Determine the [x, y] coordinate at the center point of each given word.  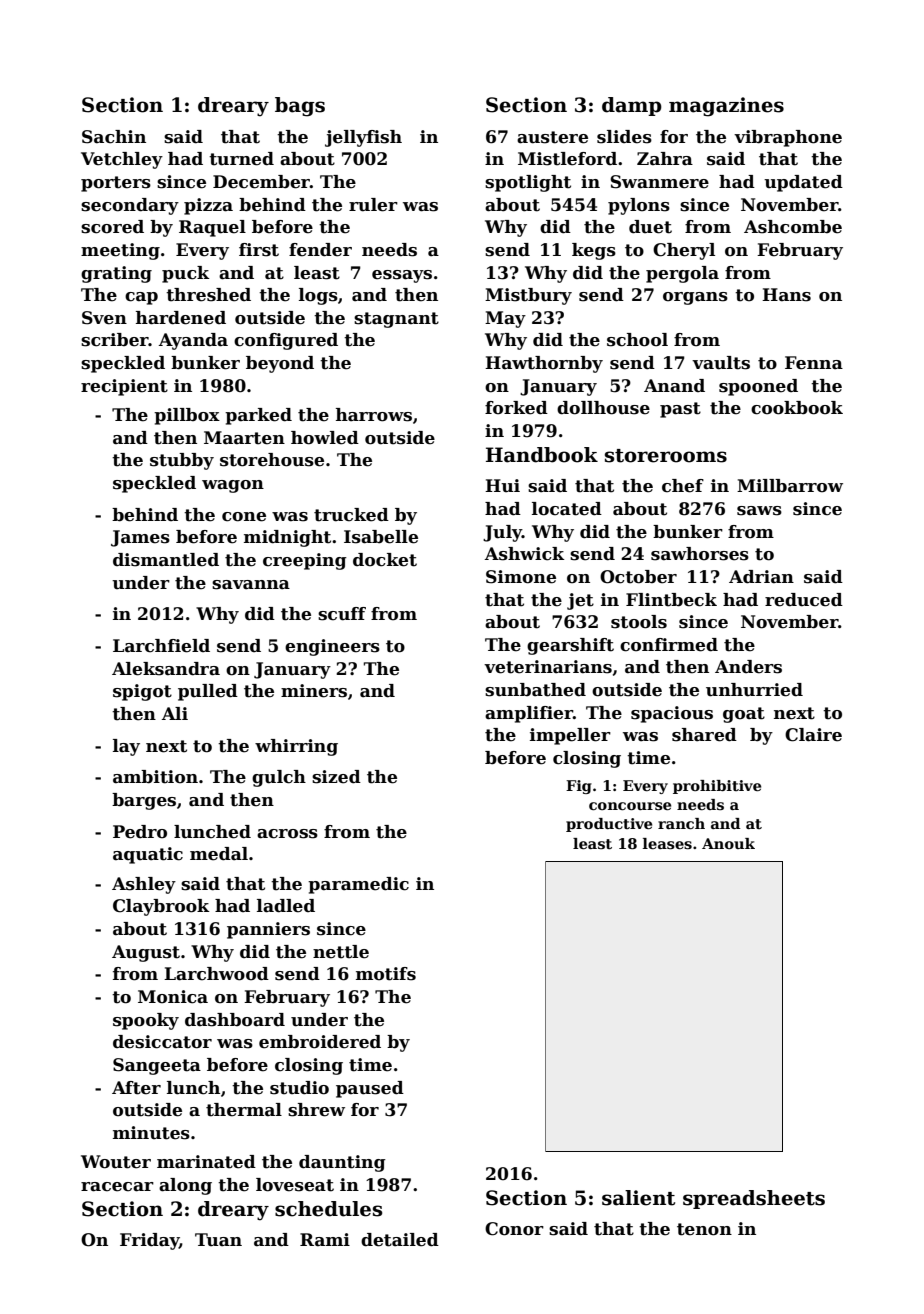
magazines [726, 107]
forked [516, 408]
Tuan [218, 1240]
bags [300, 107]
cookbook [797, 408]
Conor [514, 1229]
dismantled [166, 560]
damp [632, 106]
